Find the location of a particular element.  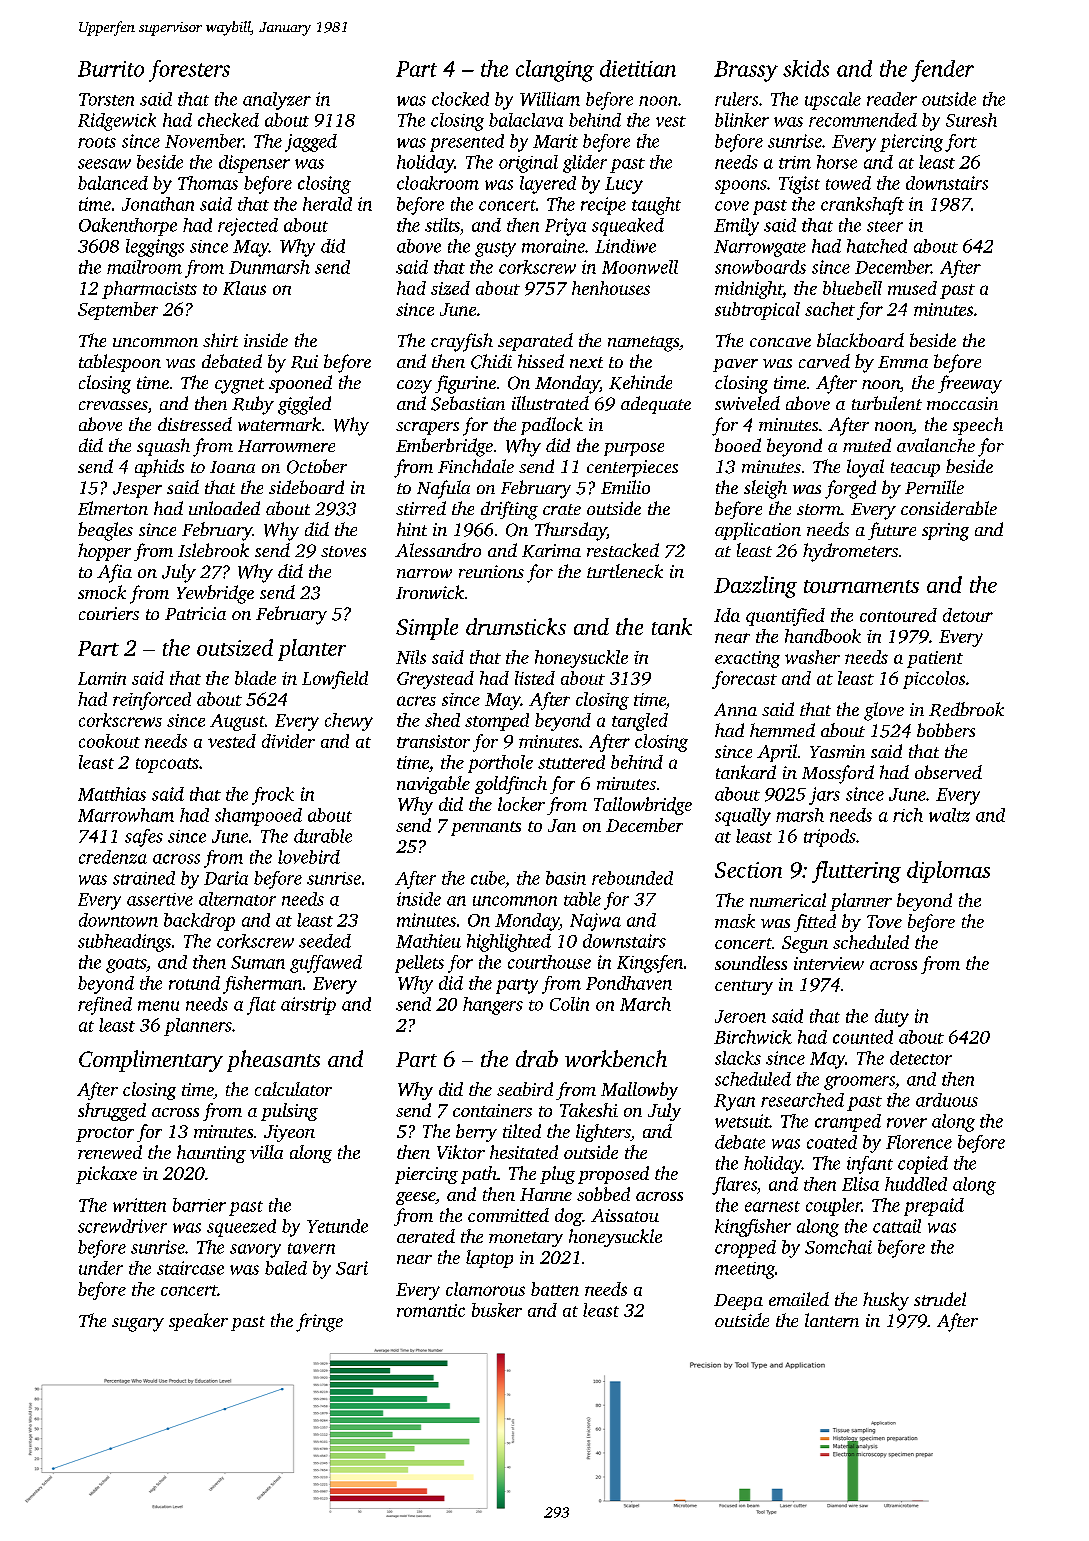

Emily is located at coordinates (736, 227).
